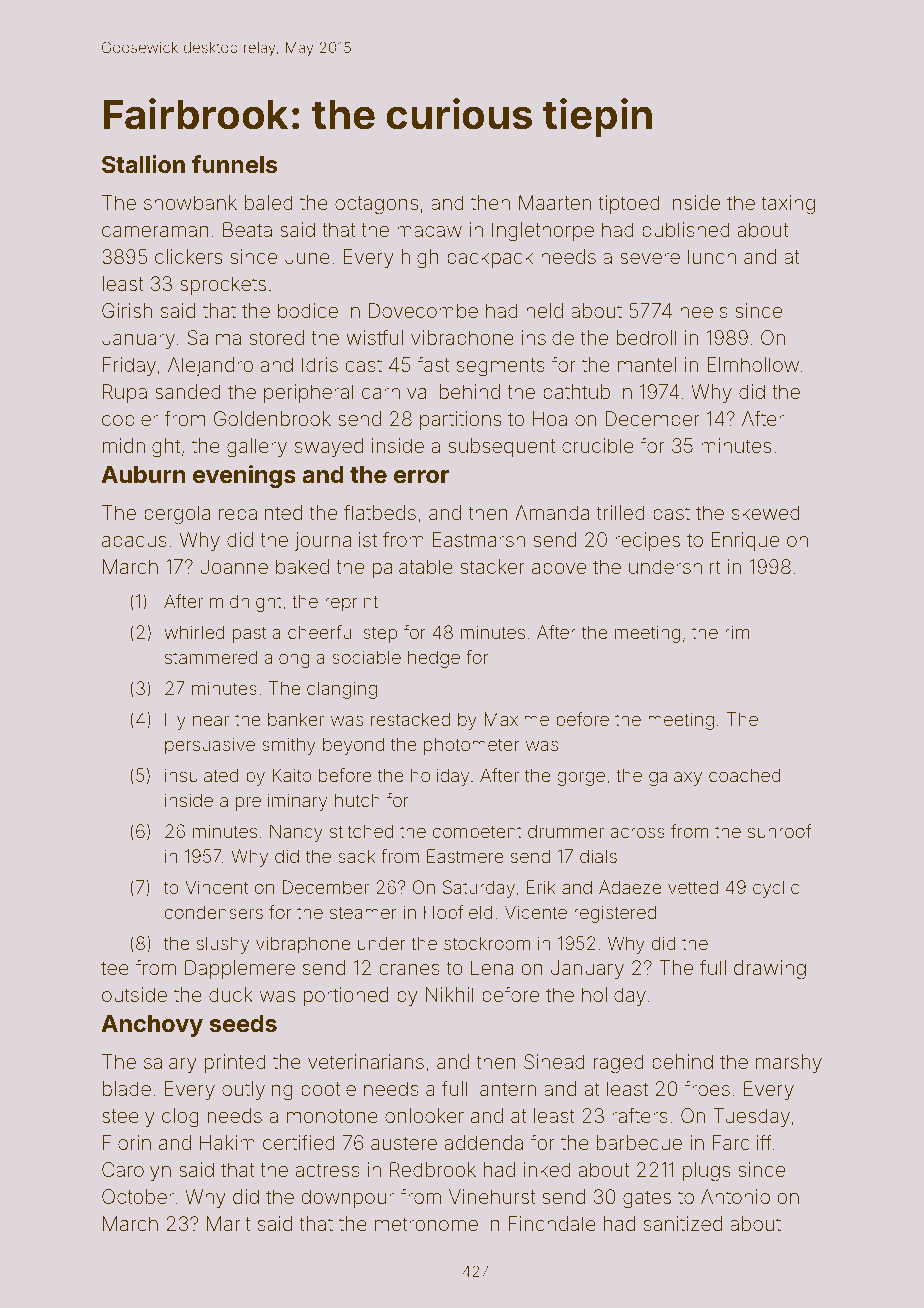  What do you see at coordinates (130, 420) in the image?
I see `copier` at bounding box center [130, 420].
